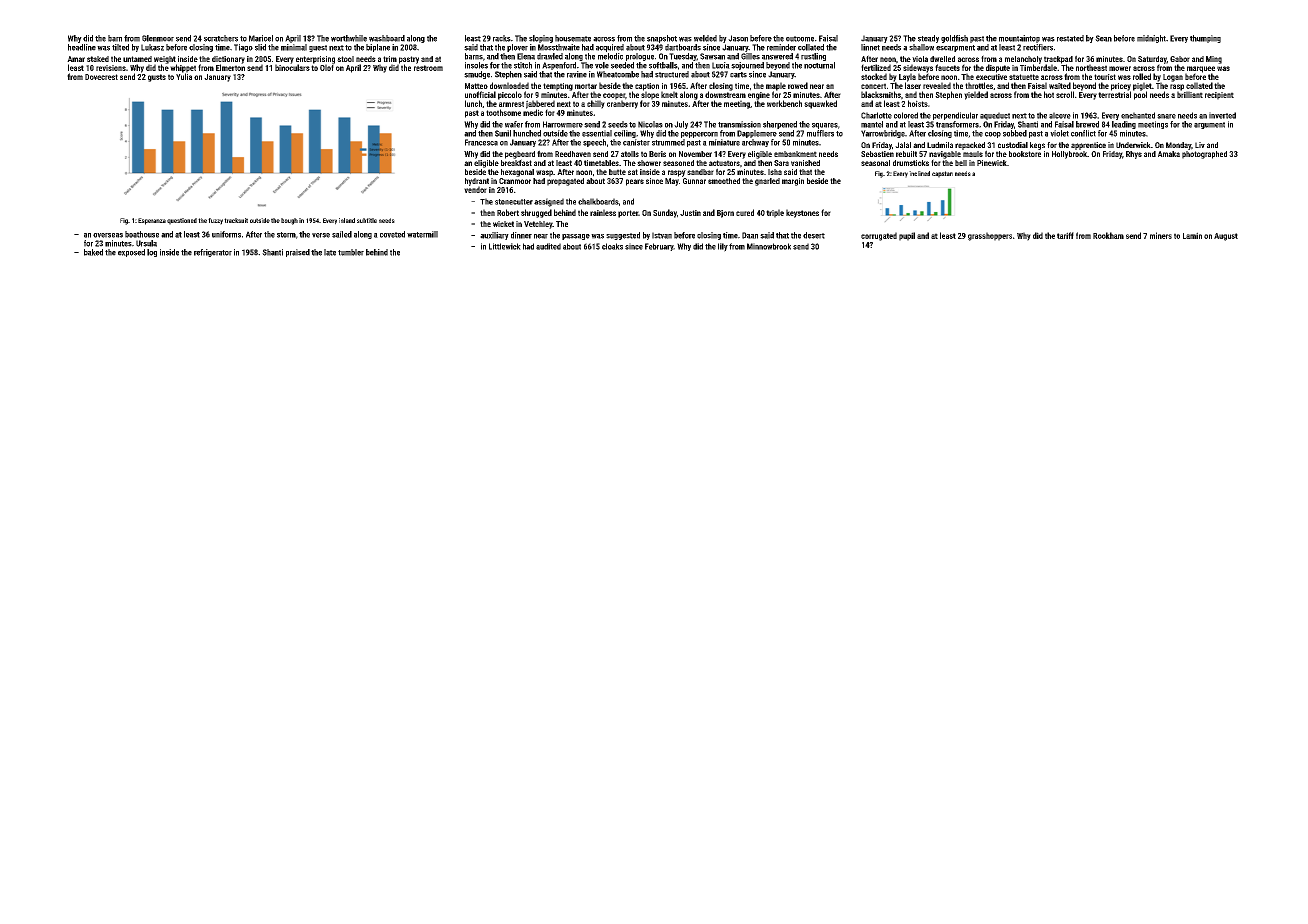 The height and width of the image is (924, 1308). What do you see at coordinates (76, 59) in the image?
I see `Amar` at bounding box center [76, 59].
